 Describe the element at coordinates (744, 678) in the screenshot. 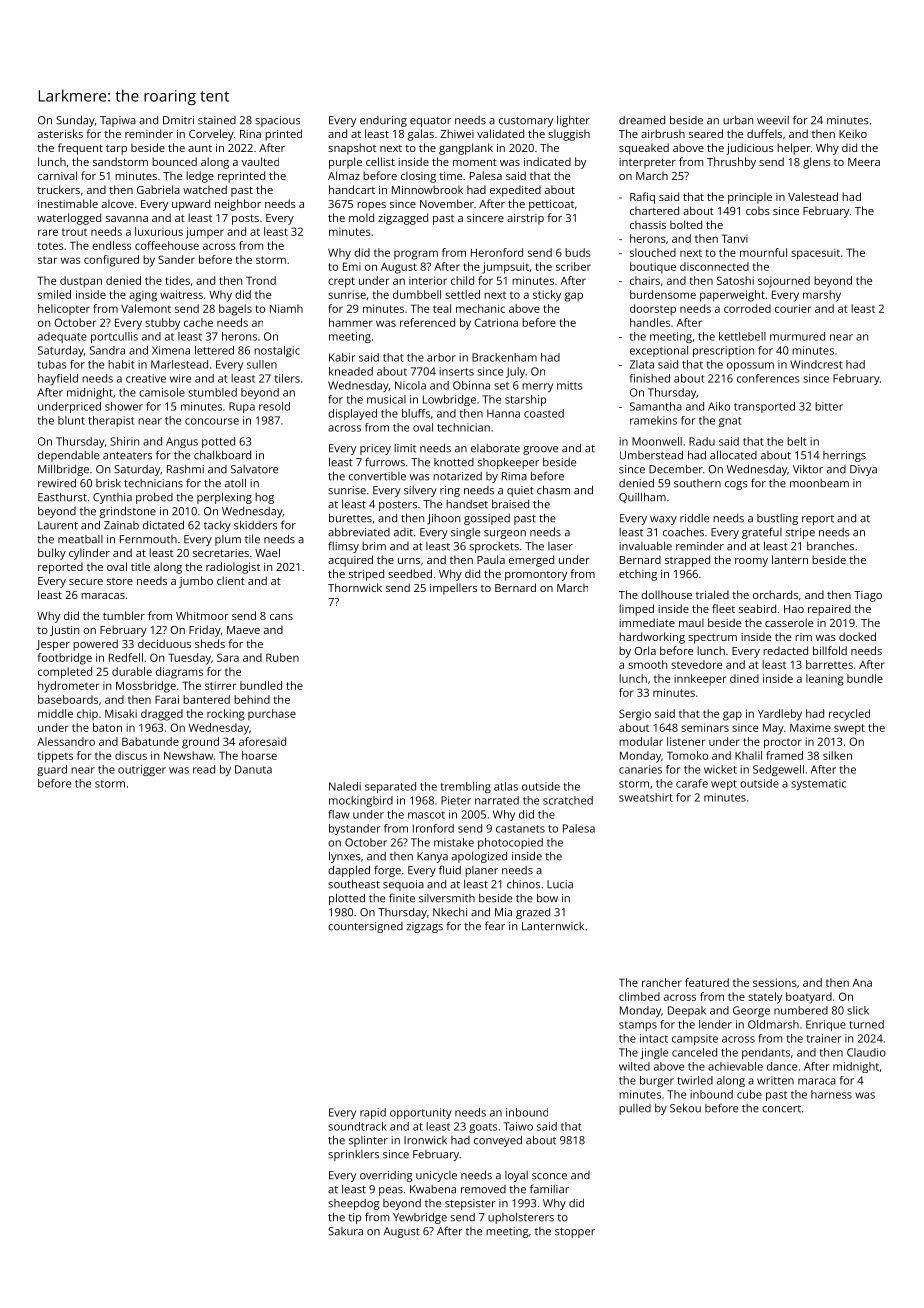

I see `dined` at that location.
